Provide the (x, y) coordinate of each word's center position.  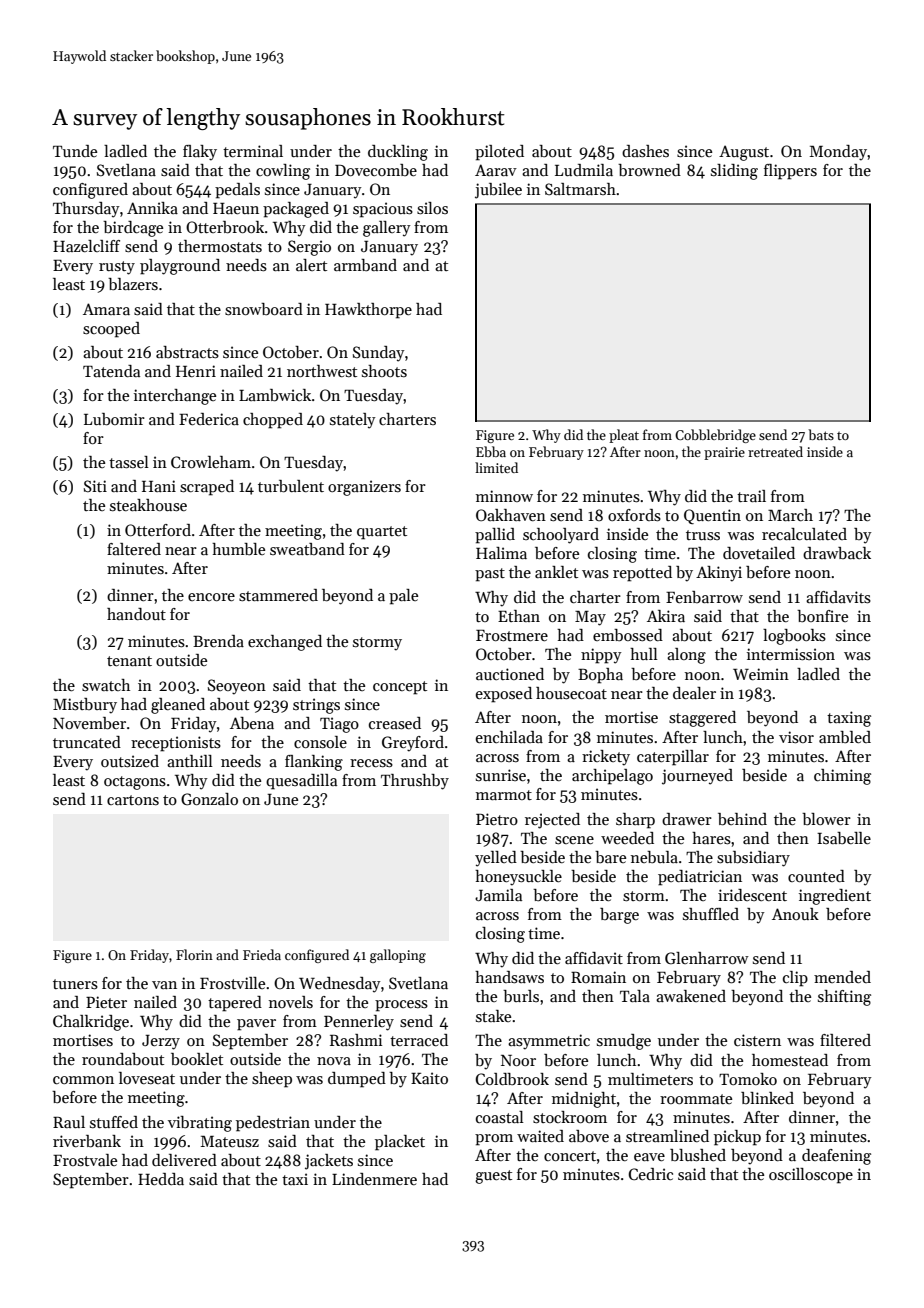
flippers (790, 172)
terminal (253, 151)
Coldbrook (512, 1079)
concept (400, 688)
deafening (836, 1157)
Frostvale (85, 1160)
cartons (133, 800)
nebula (654, 857)
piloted (499, 153)
